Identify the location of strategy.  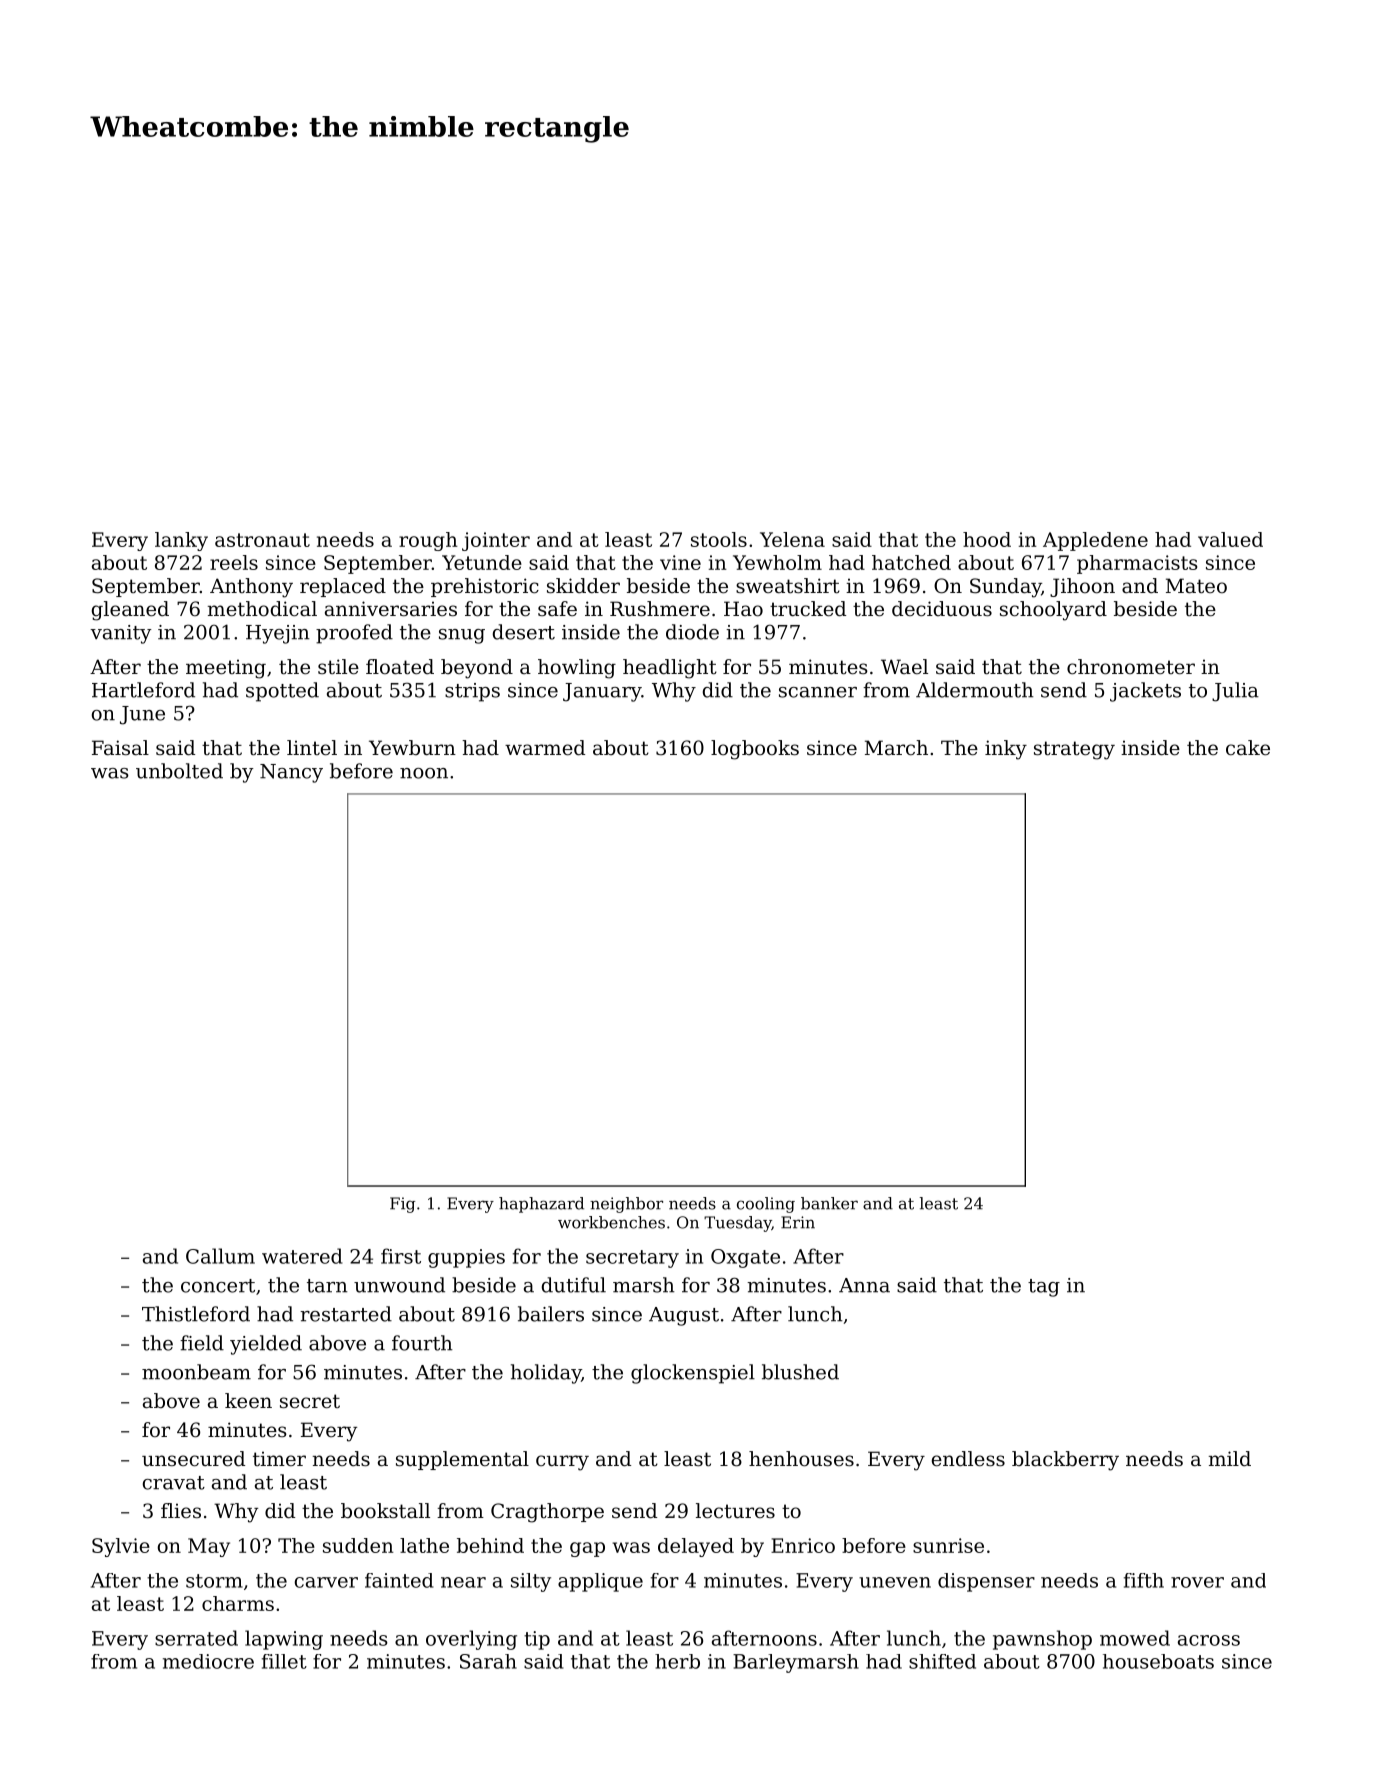
(1074, 750).
